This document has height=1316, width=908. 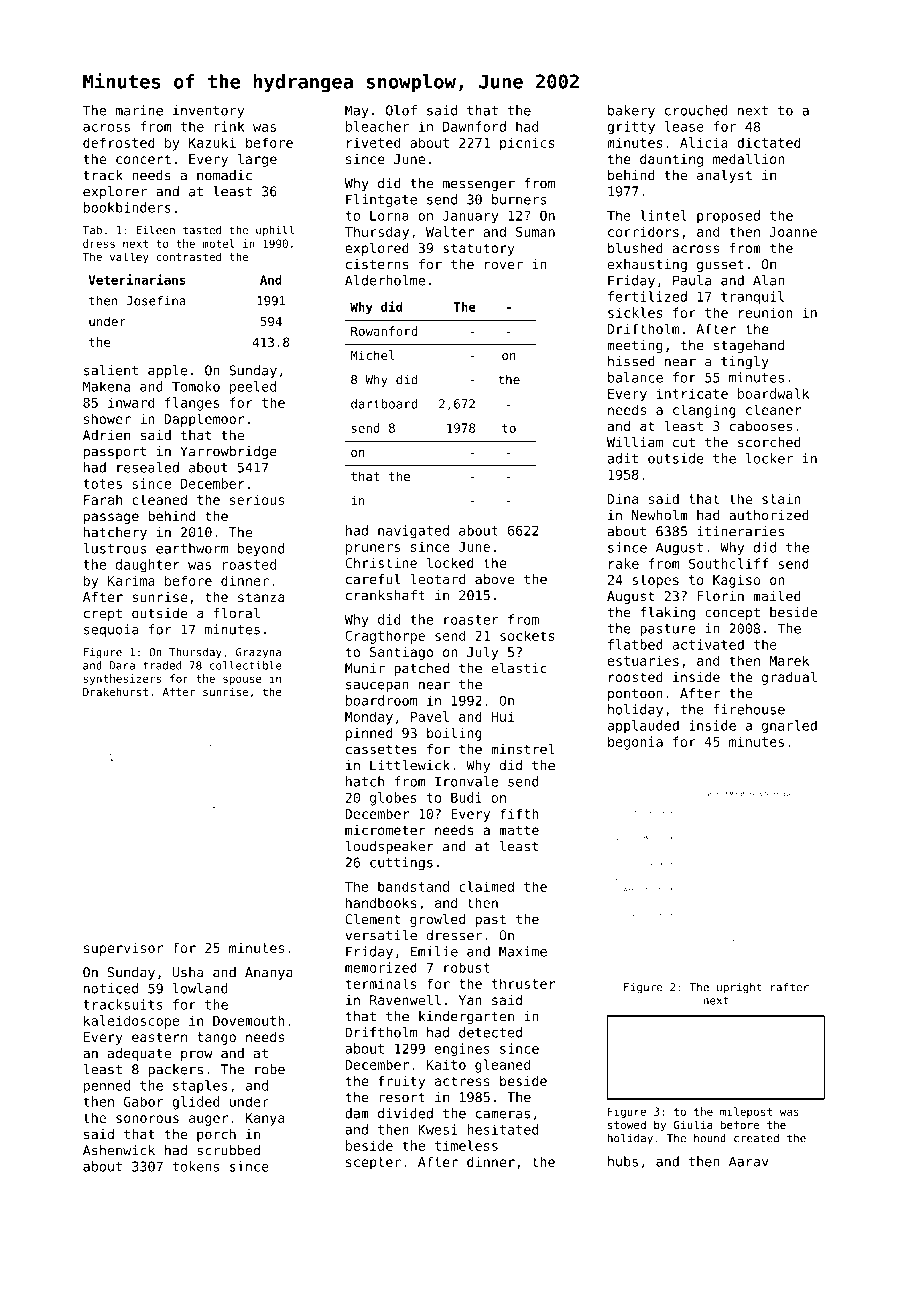 What do you see at coordinates (523, 749) in the document?
I see `minstrel` at bounding box center [523, 749].
